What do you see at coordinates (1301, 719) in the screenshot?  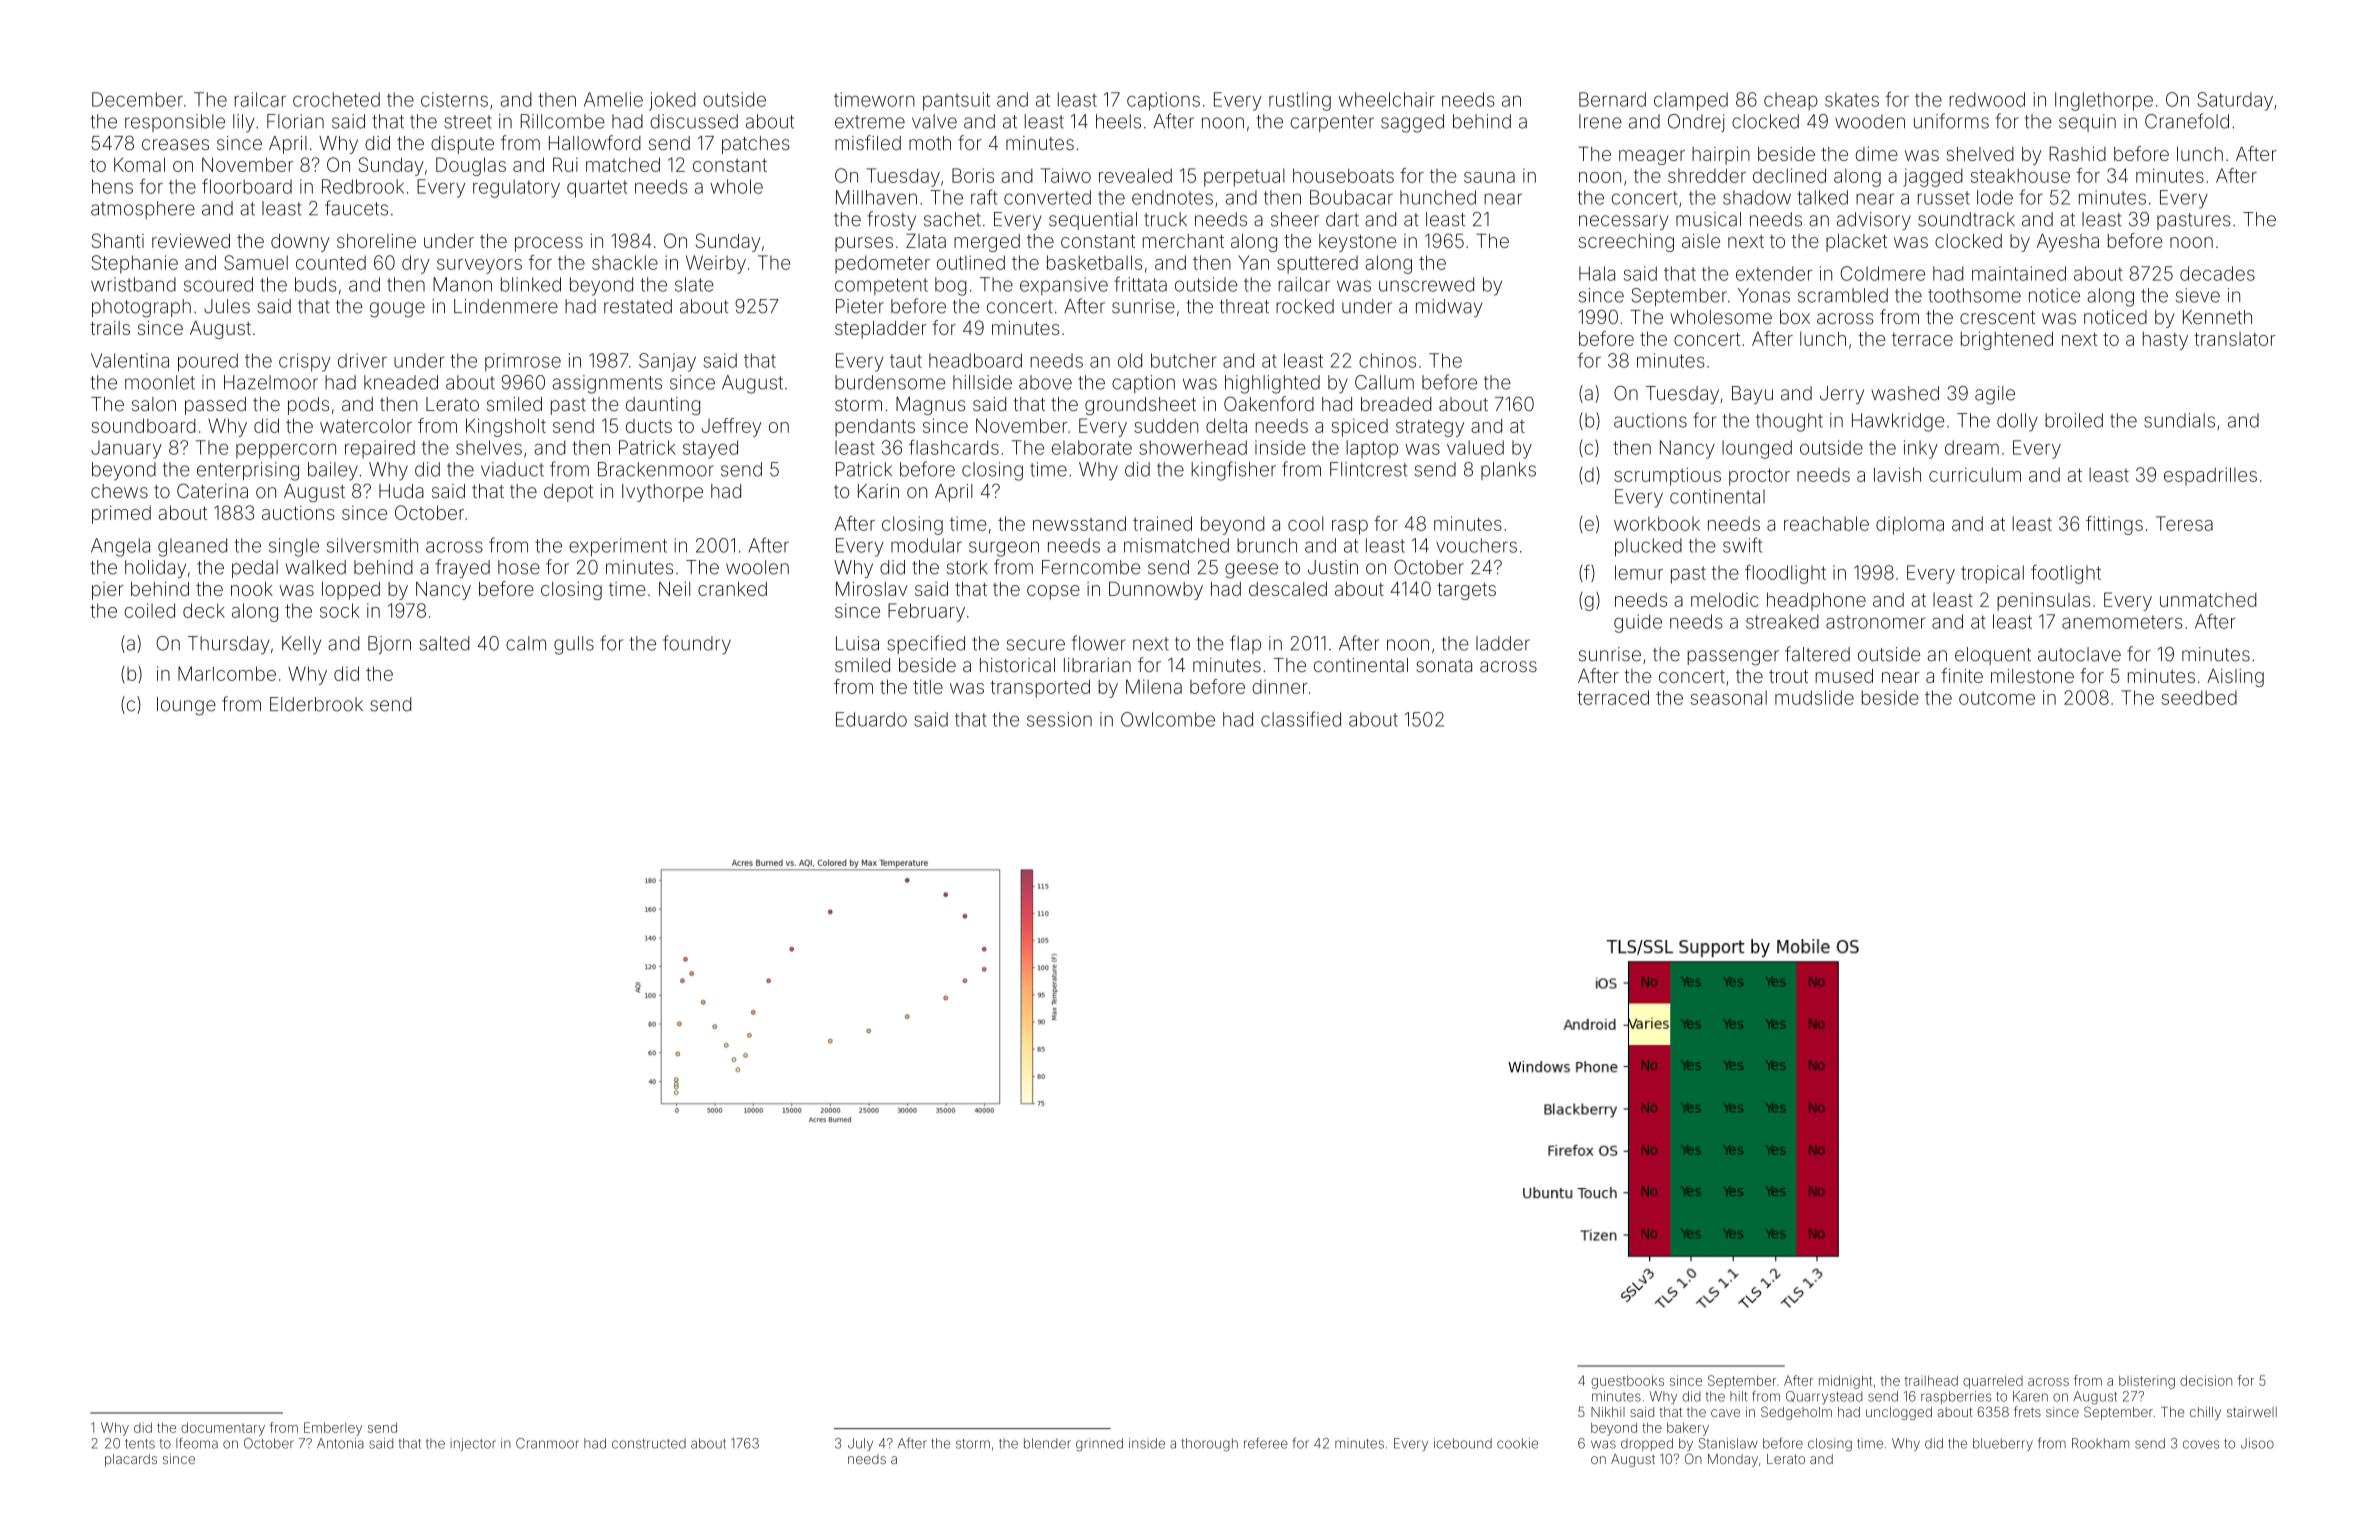 I see `classified` at bounding box center [1301, 719].
